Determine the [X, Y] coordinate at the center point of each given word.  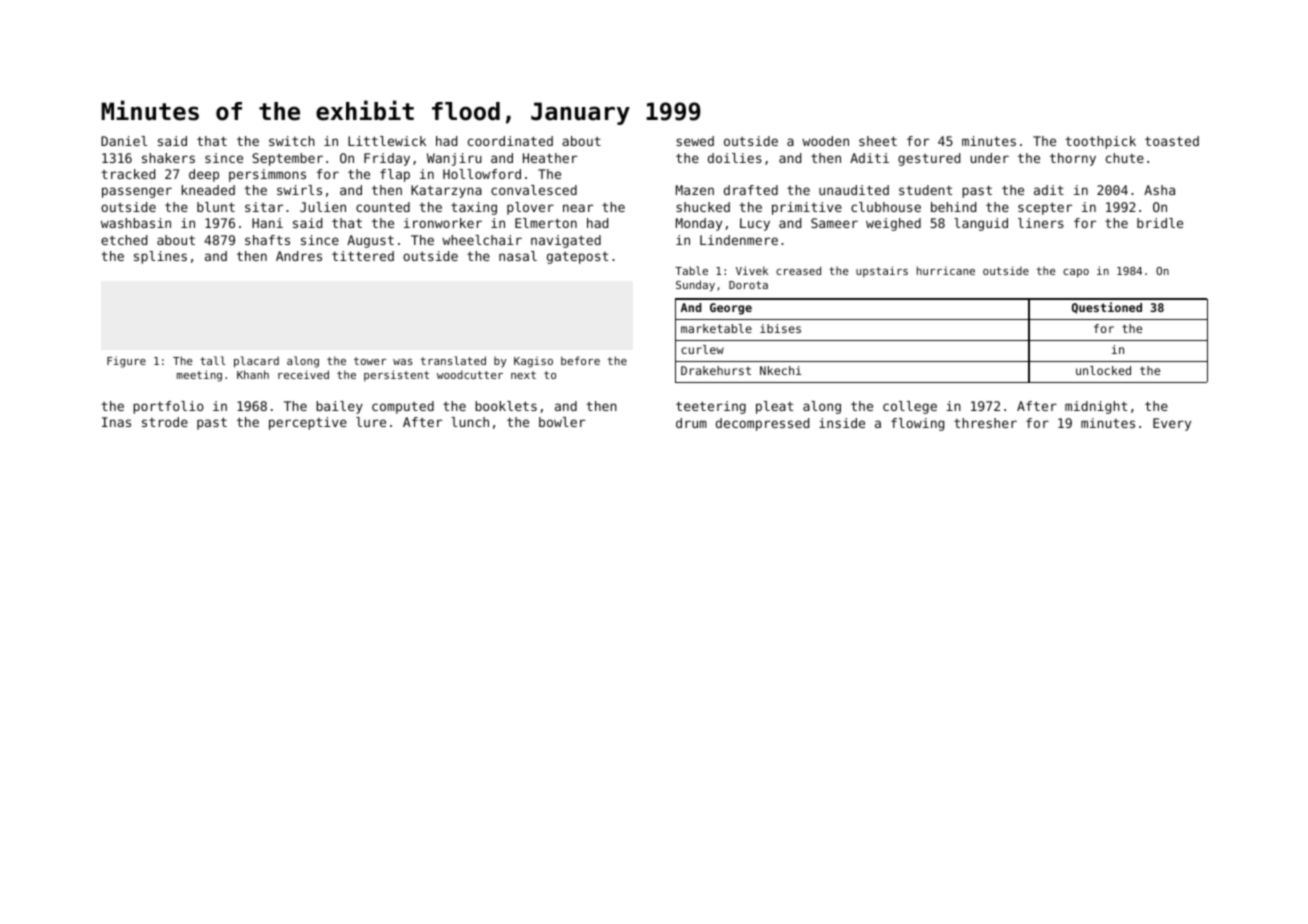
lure [371, 422]
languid [981, 224]
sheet [878, 141]
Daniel [124, 141]
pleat [774, 407]
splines [160, 257]
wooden [825, 141]
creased [798, 270]
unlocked [1103, 370]
